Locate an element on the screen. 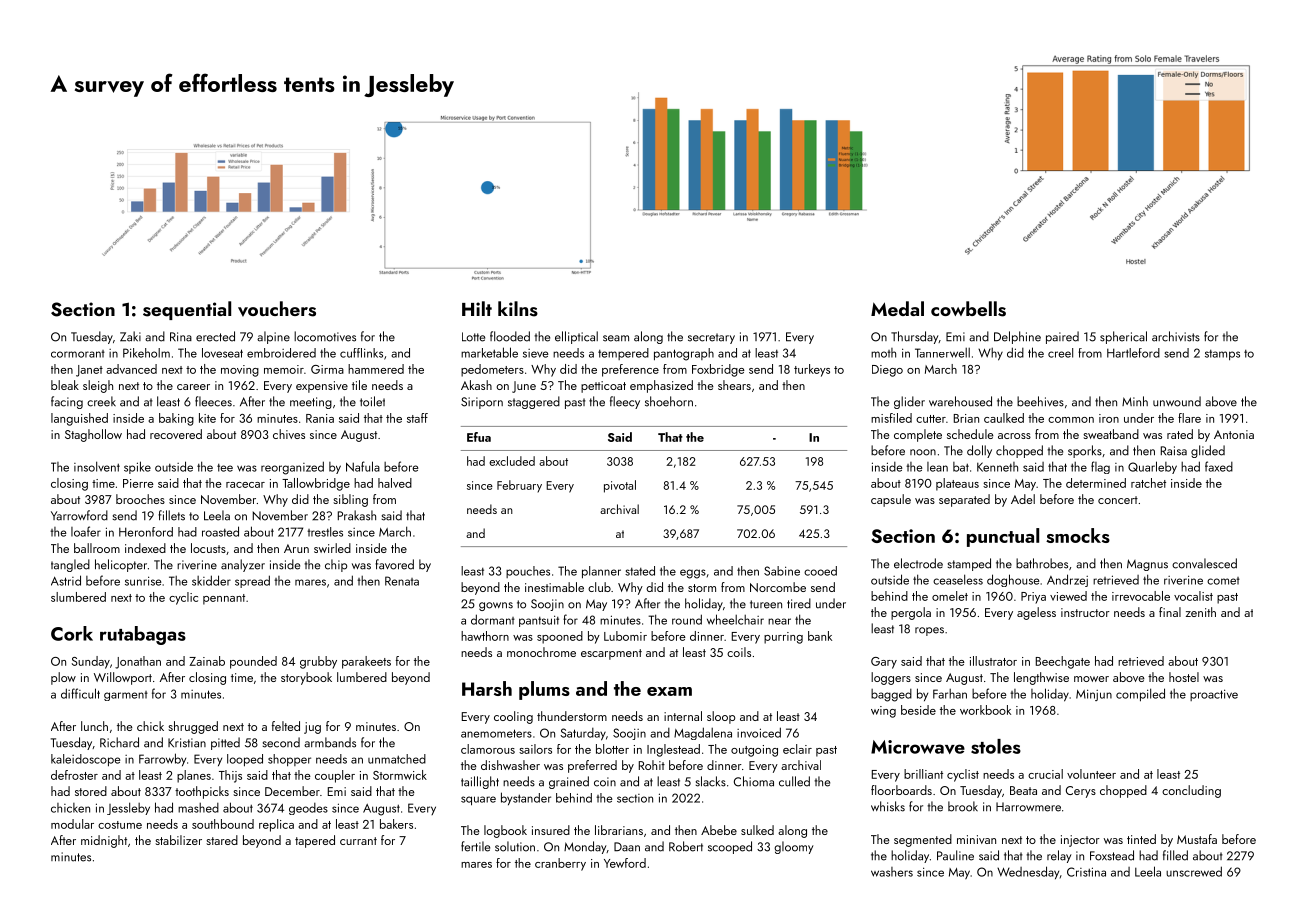  rutabagas is located at coordinates (143, 635).
